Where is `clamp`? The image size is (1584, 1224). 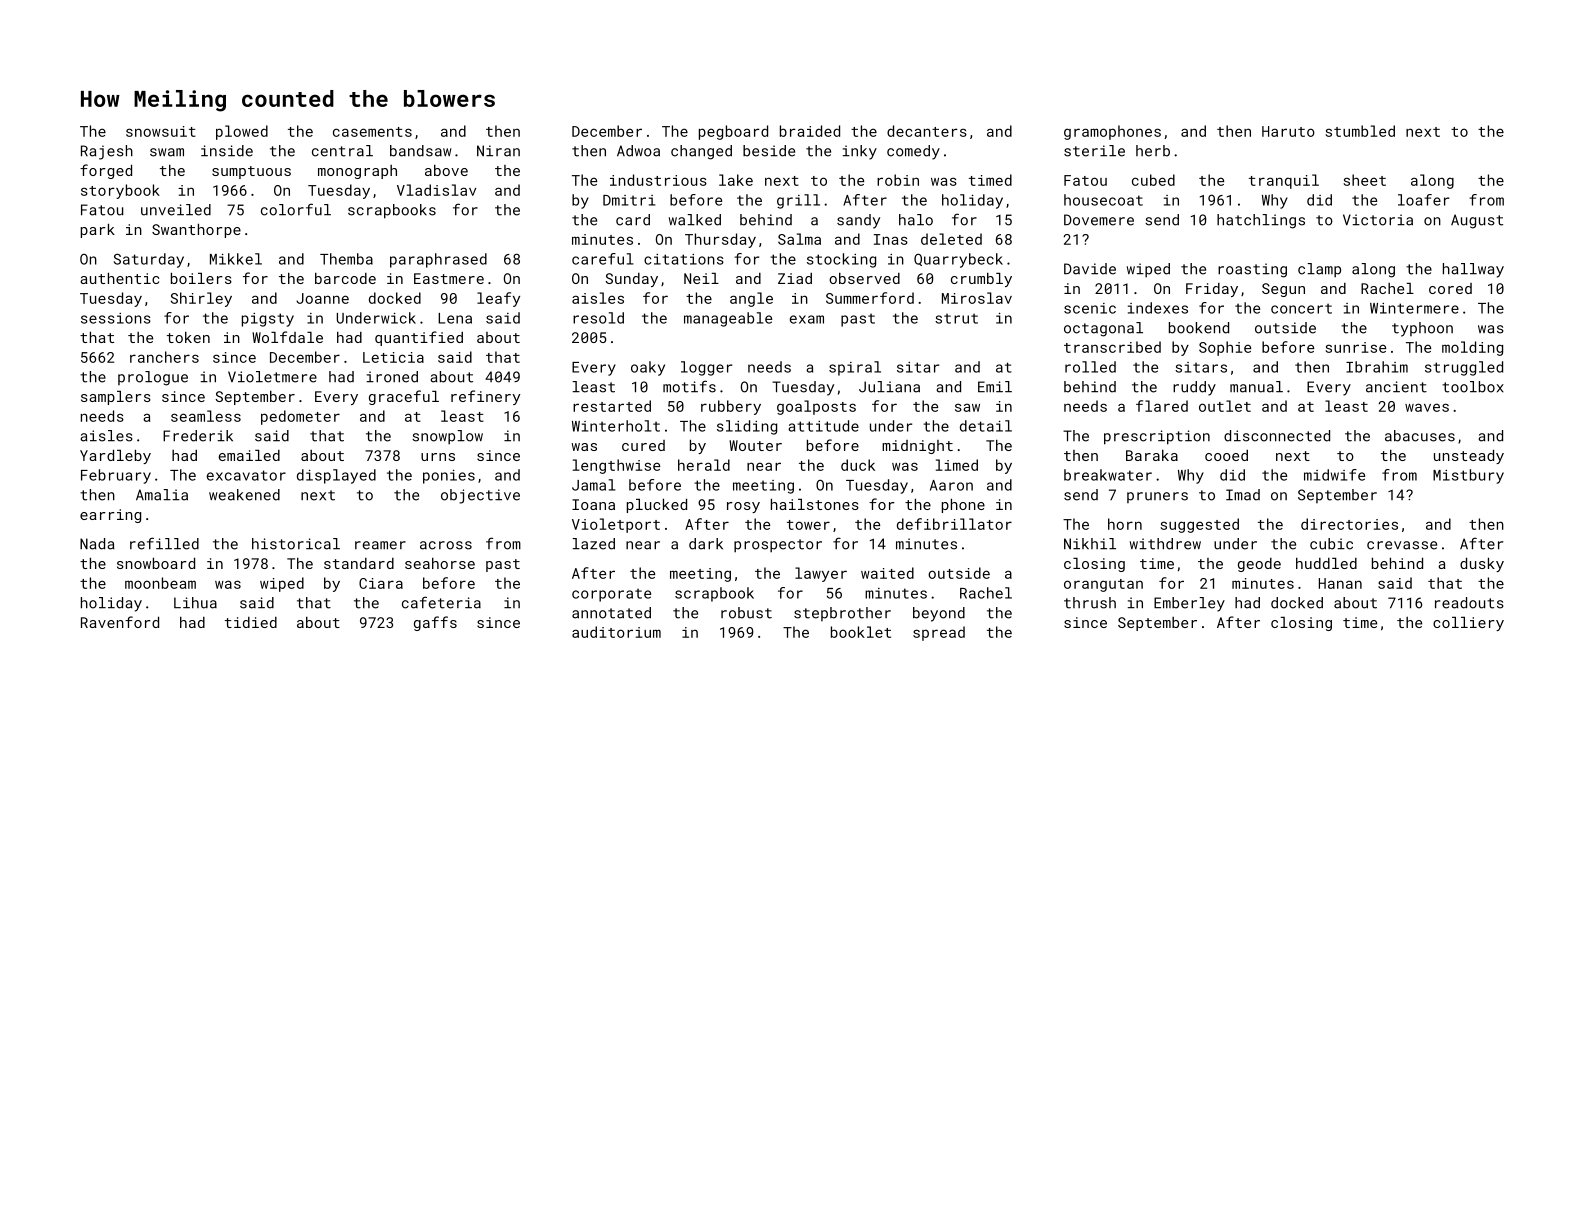
clamp is located at coordinates (1319, 270).
